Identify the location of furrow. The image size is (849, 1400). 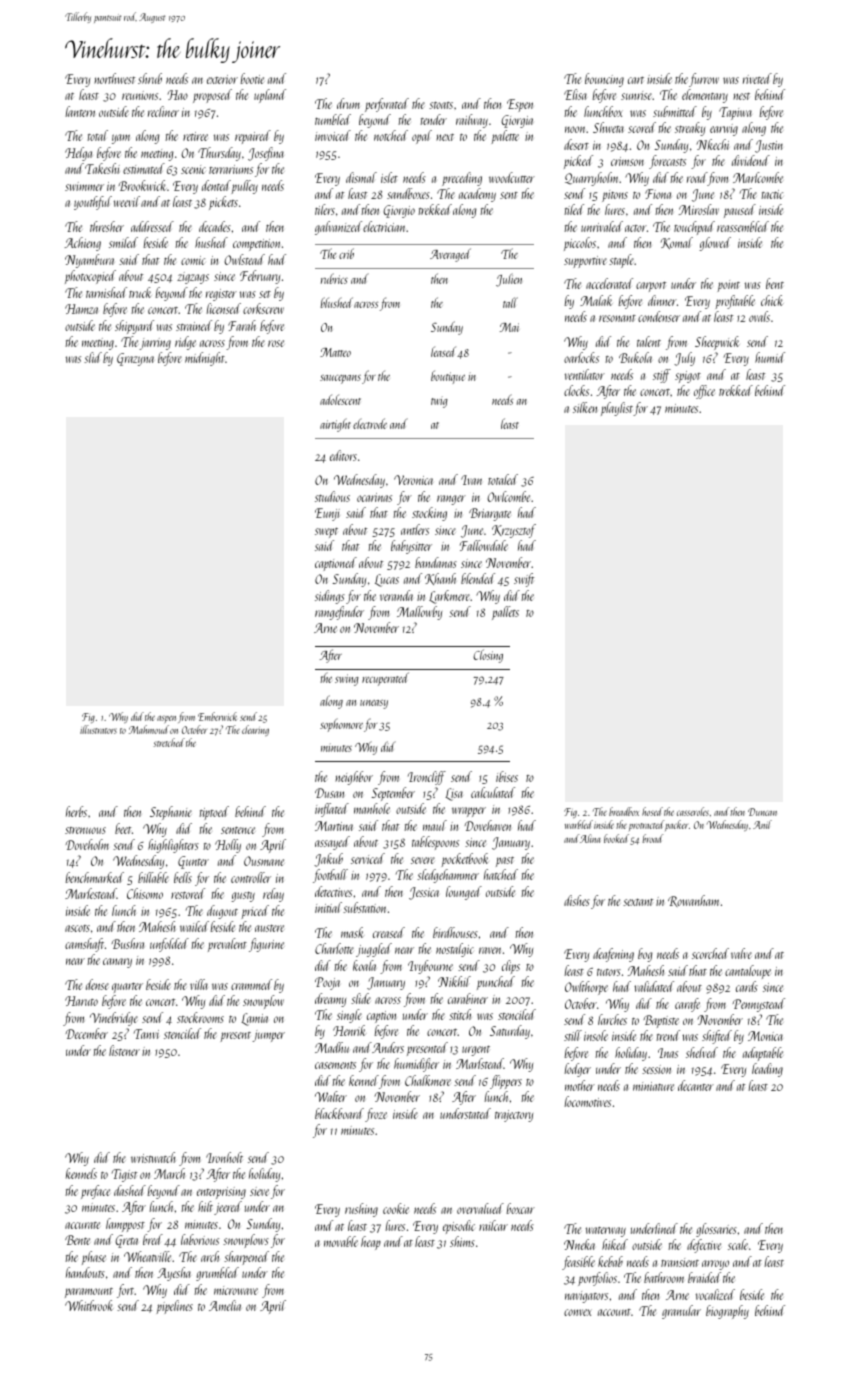
(704, 80).
